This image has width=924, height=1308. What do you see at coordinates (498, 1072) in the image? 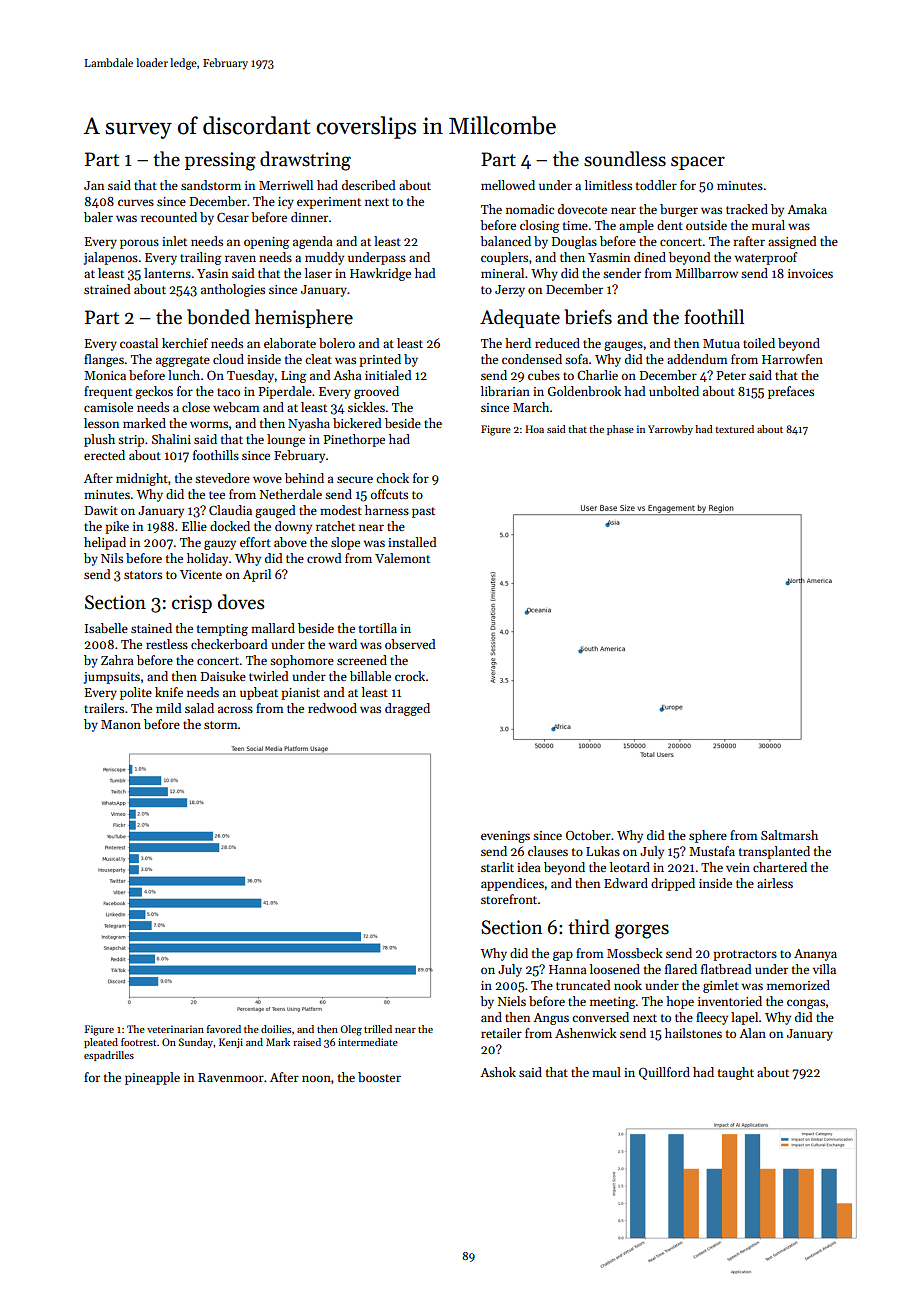
I see `Ashok` at bounding box center [498, 1072].
